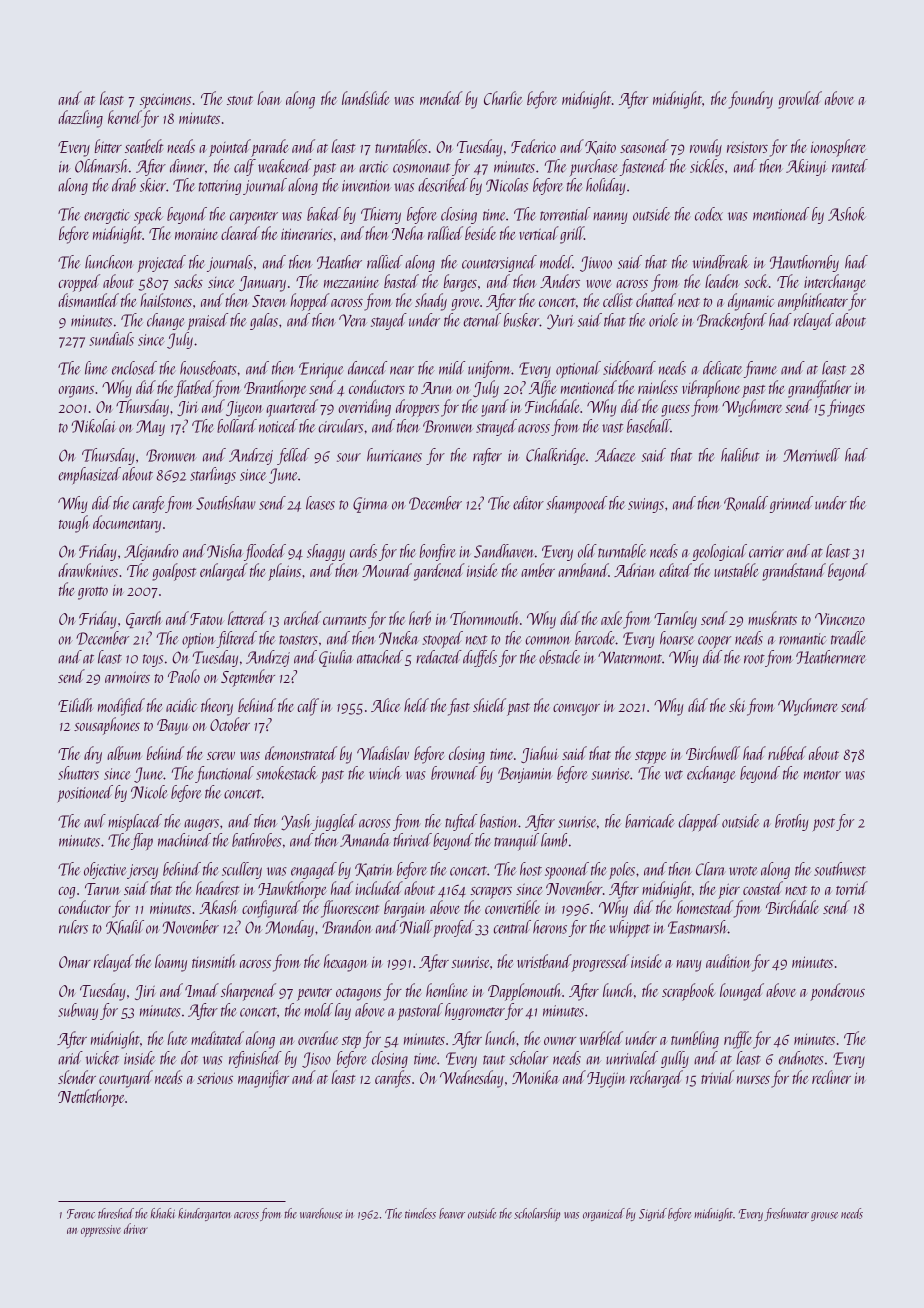  What do you see at coordinates (439, 572) in the page?
I see `gardened` at bounding box center [439, 572].
